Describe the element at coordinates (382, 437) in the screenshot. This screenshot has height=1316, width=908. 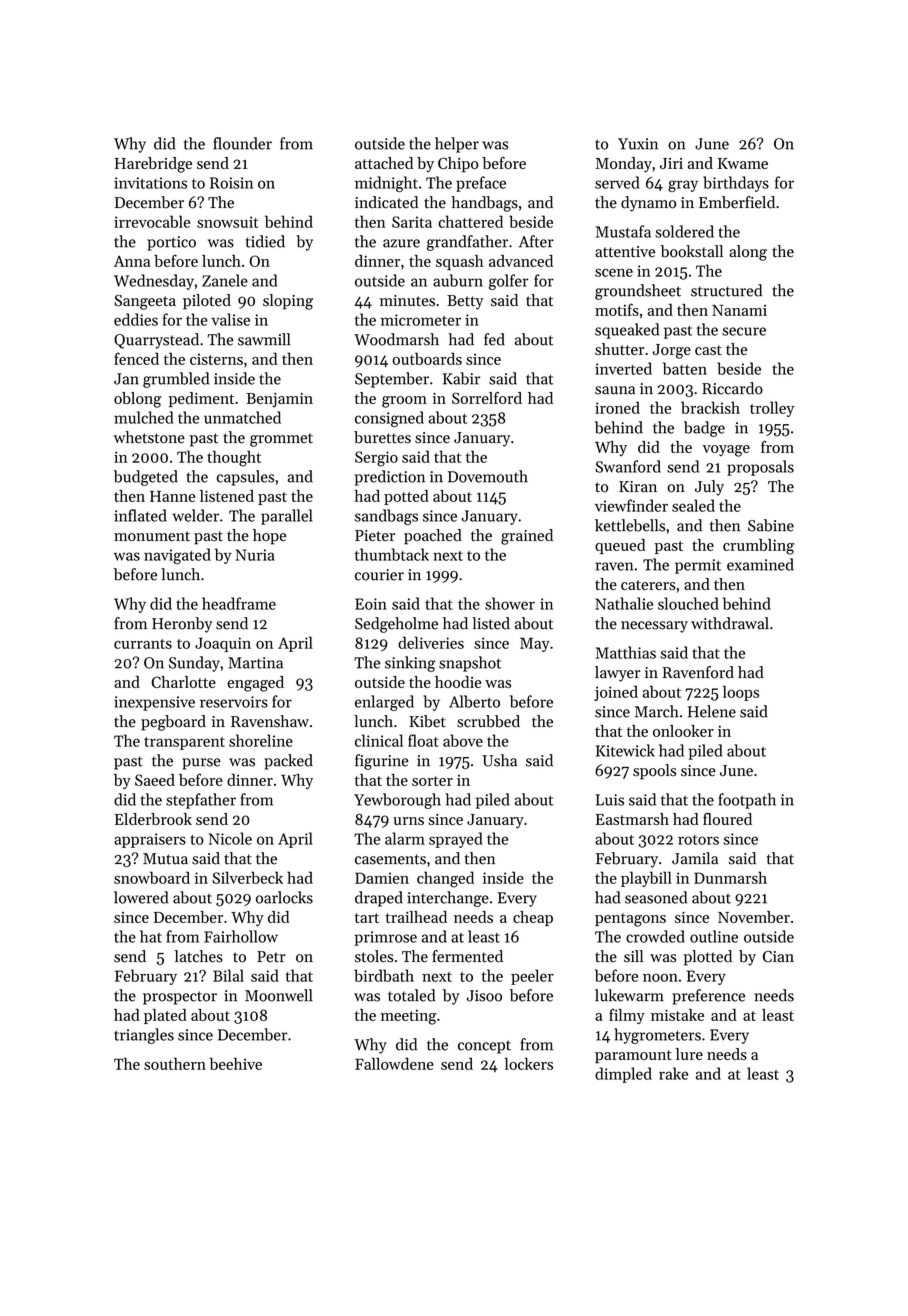
I see `burettes` at that location.
